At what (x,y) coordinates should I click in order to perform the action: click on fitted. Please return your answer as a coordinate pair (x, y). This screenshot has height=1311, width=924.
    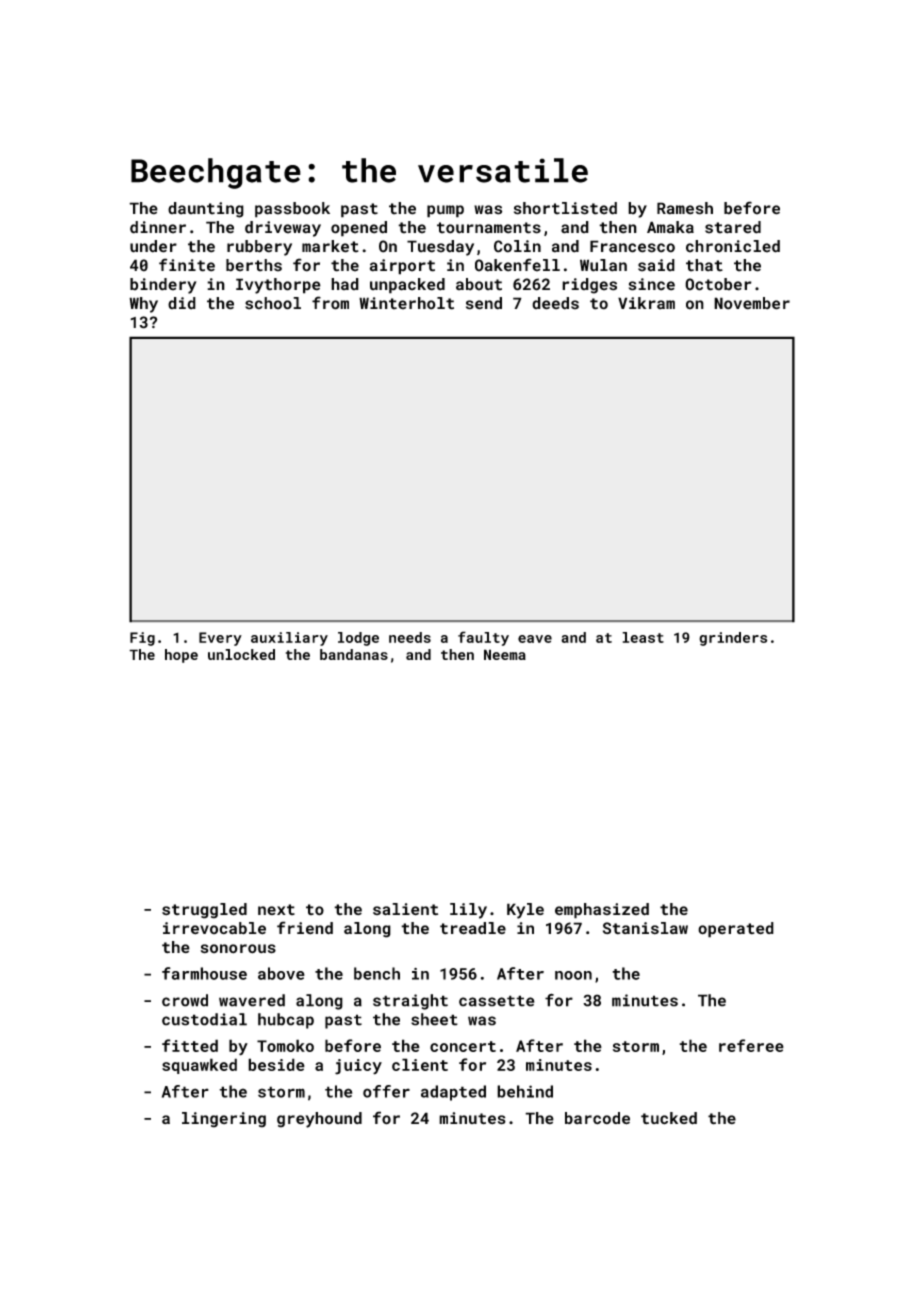
    Looking at the image, I should click on (190, 1045).
